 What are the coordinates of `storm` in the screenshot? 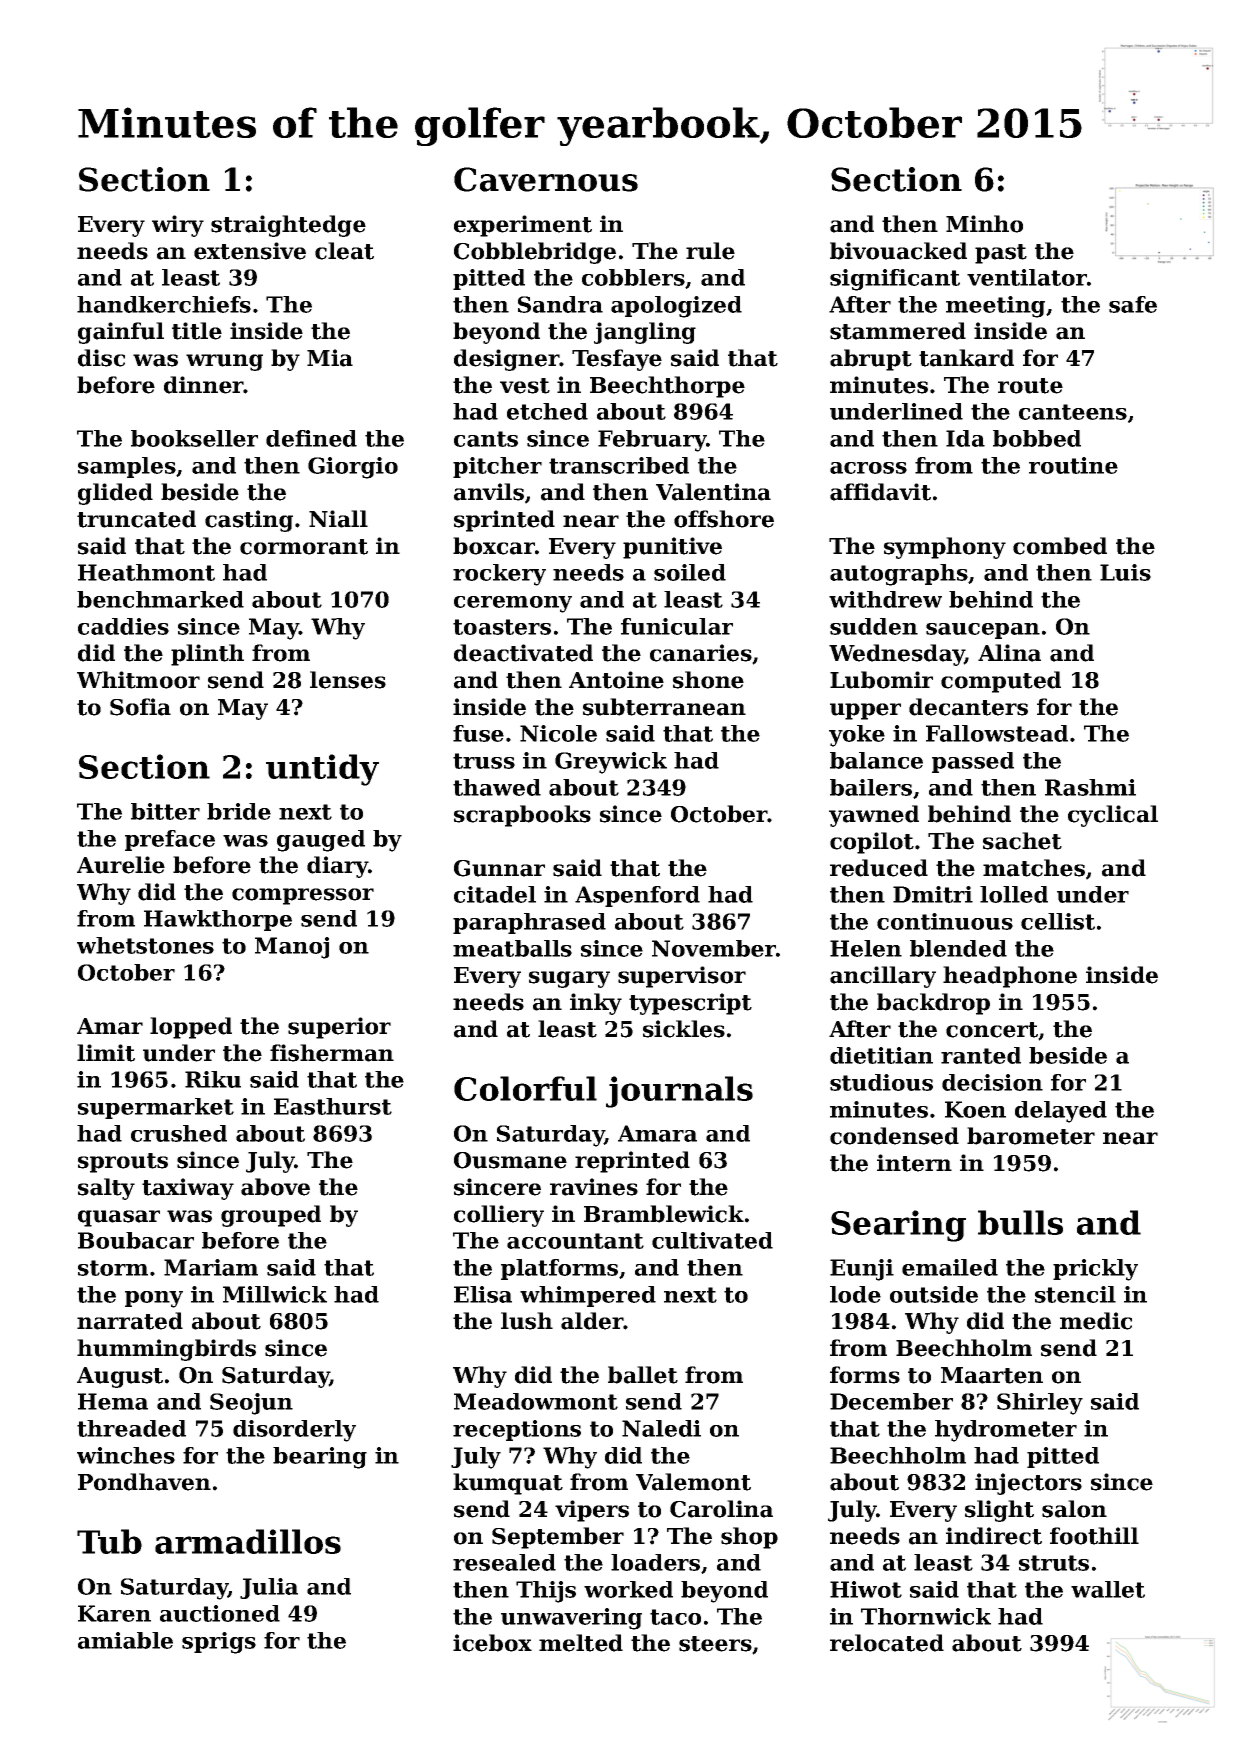 It's located at (113, 1268).
